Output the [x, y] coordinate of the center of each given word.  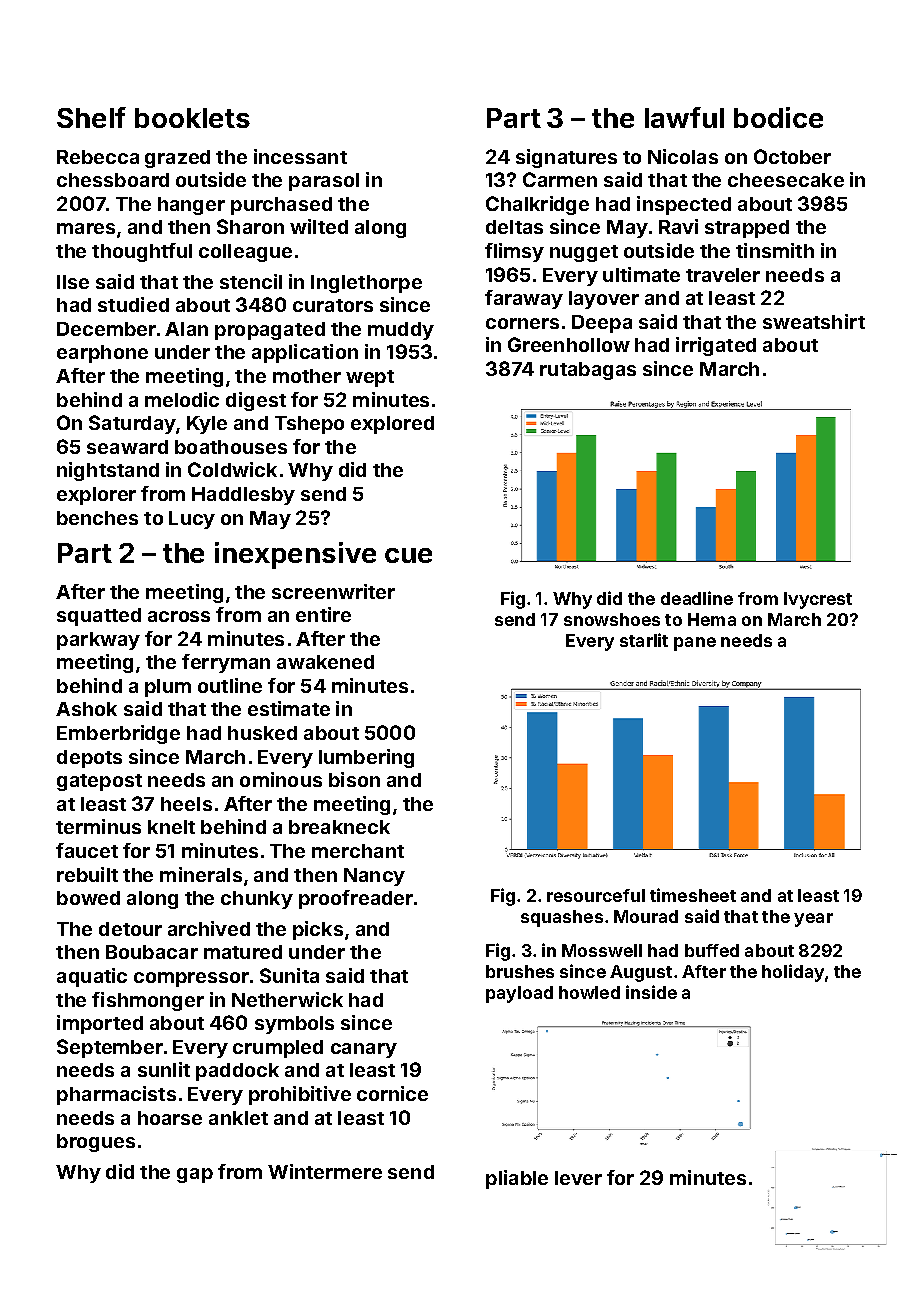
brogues [96, 1143]
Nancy [374, 877]
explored [392, 425]
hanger [191, 206]
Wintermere [325, 1171]
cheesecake [786, 180]
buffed [712, 950]
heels [186, 804]
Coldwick [232, 469]
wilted [319, 226]
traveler [723, 275]
